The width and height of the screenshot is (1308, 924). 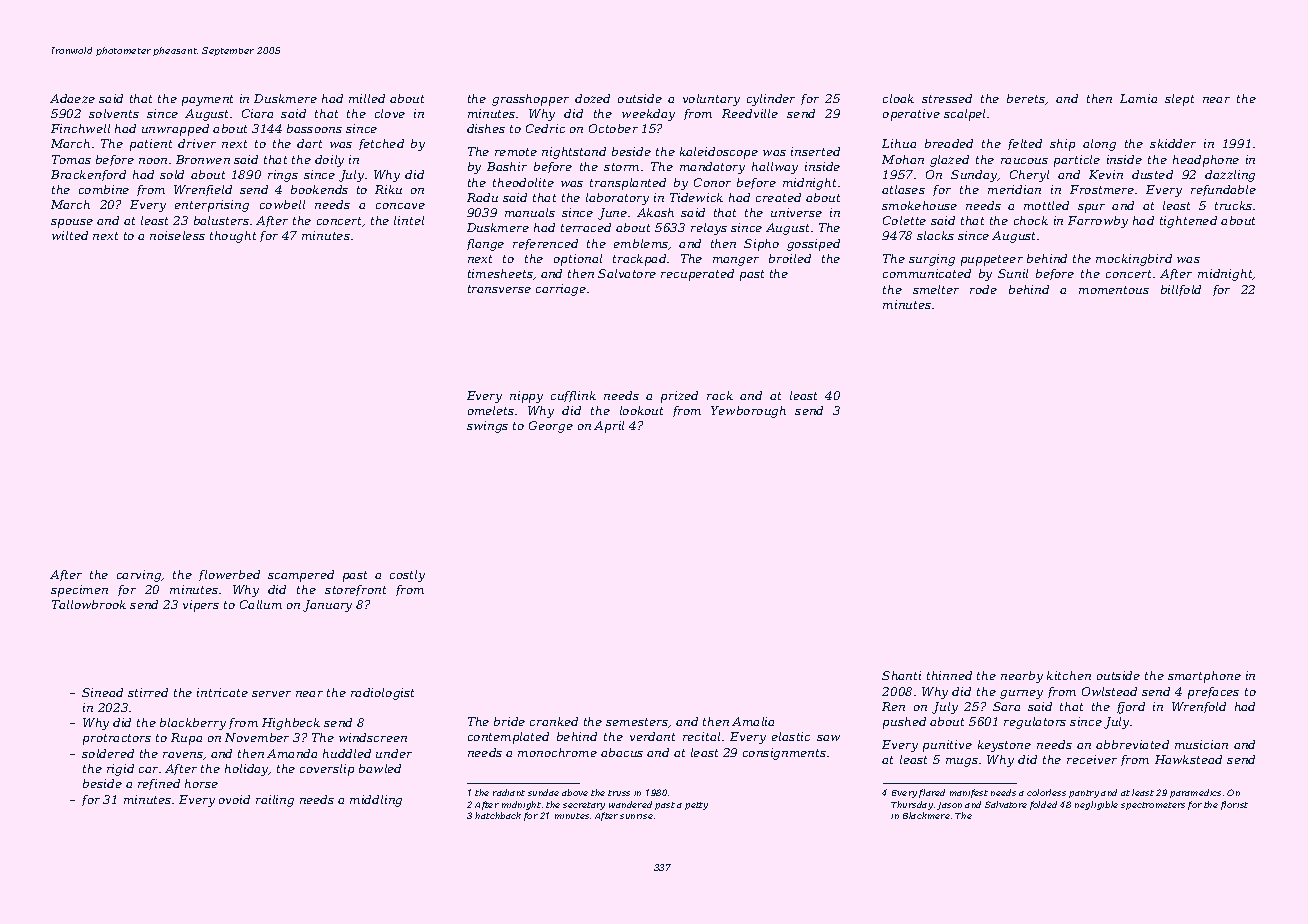 What do you see at coordinates (380, 768) in the screenshot?
I see `bawled` at bounding box center [380, 768].
